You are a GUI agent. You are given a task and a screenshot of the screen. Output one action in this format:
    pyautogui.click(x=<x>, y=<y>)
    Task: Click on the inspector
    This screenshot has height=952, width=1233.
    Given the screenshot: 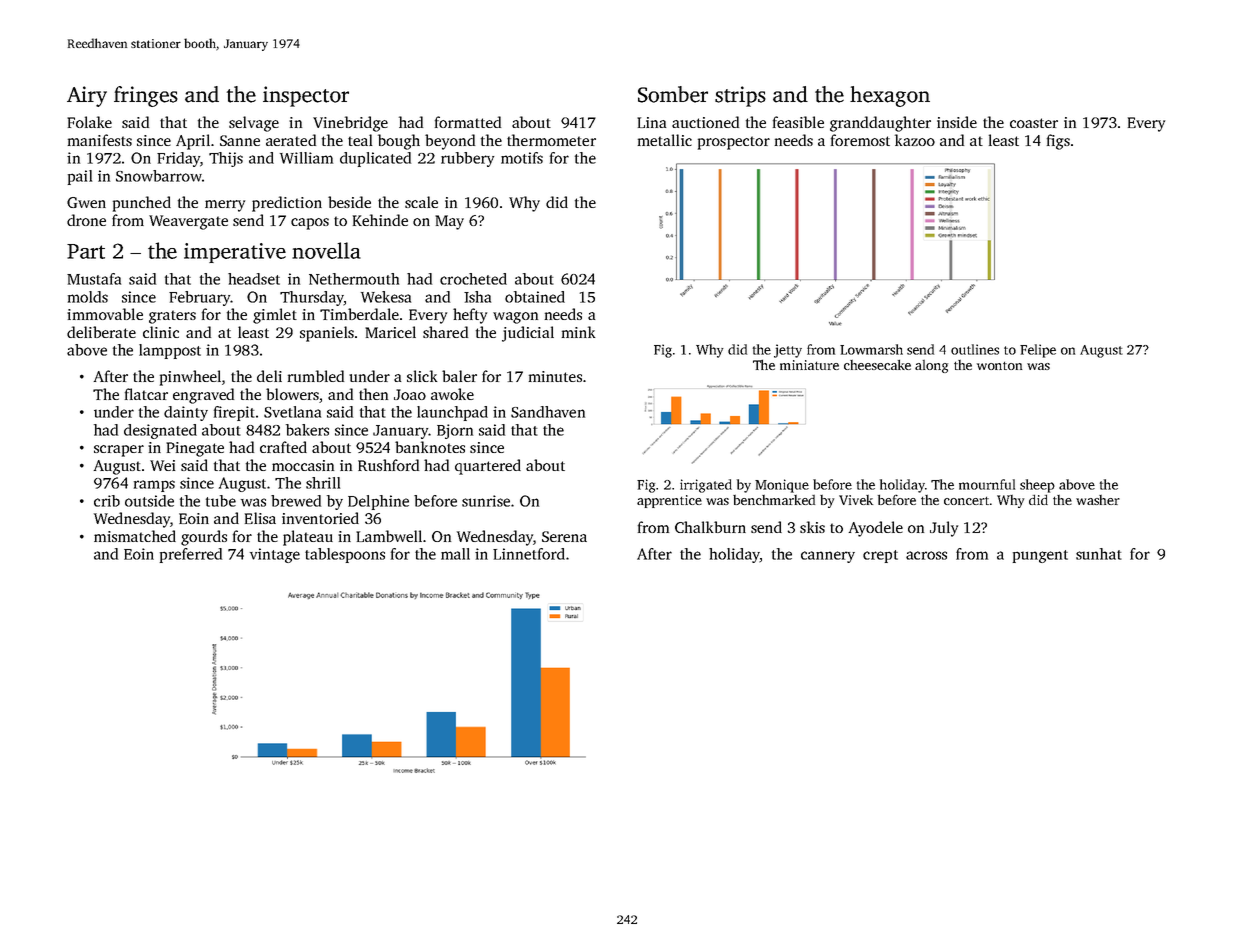 What is the action you would take?
    pyautogui.click(x=306, y=96)
